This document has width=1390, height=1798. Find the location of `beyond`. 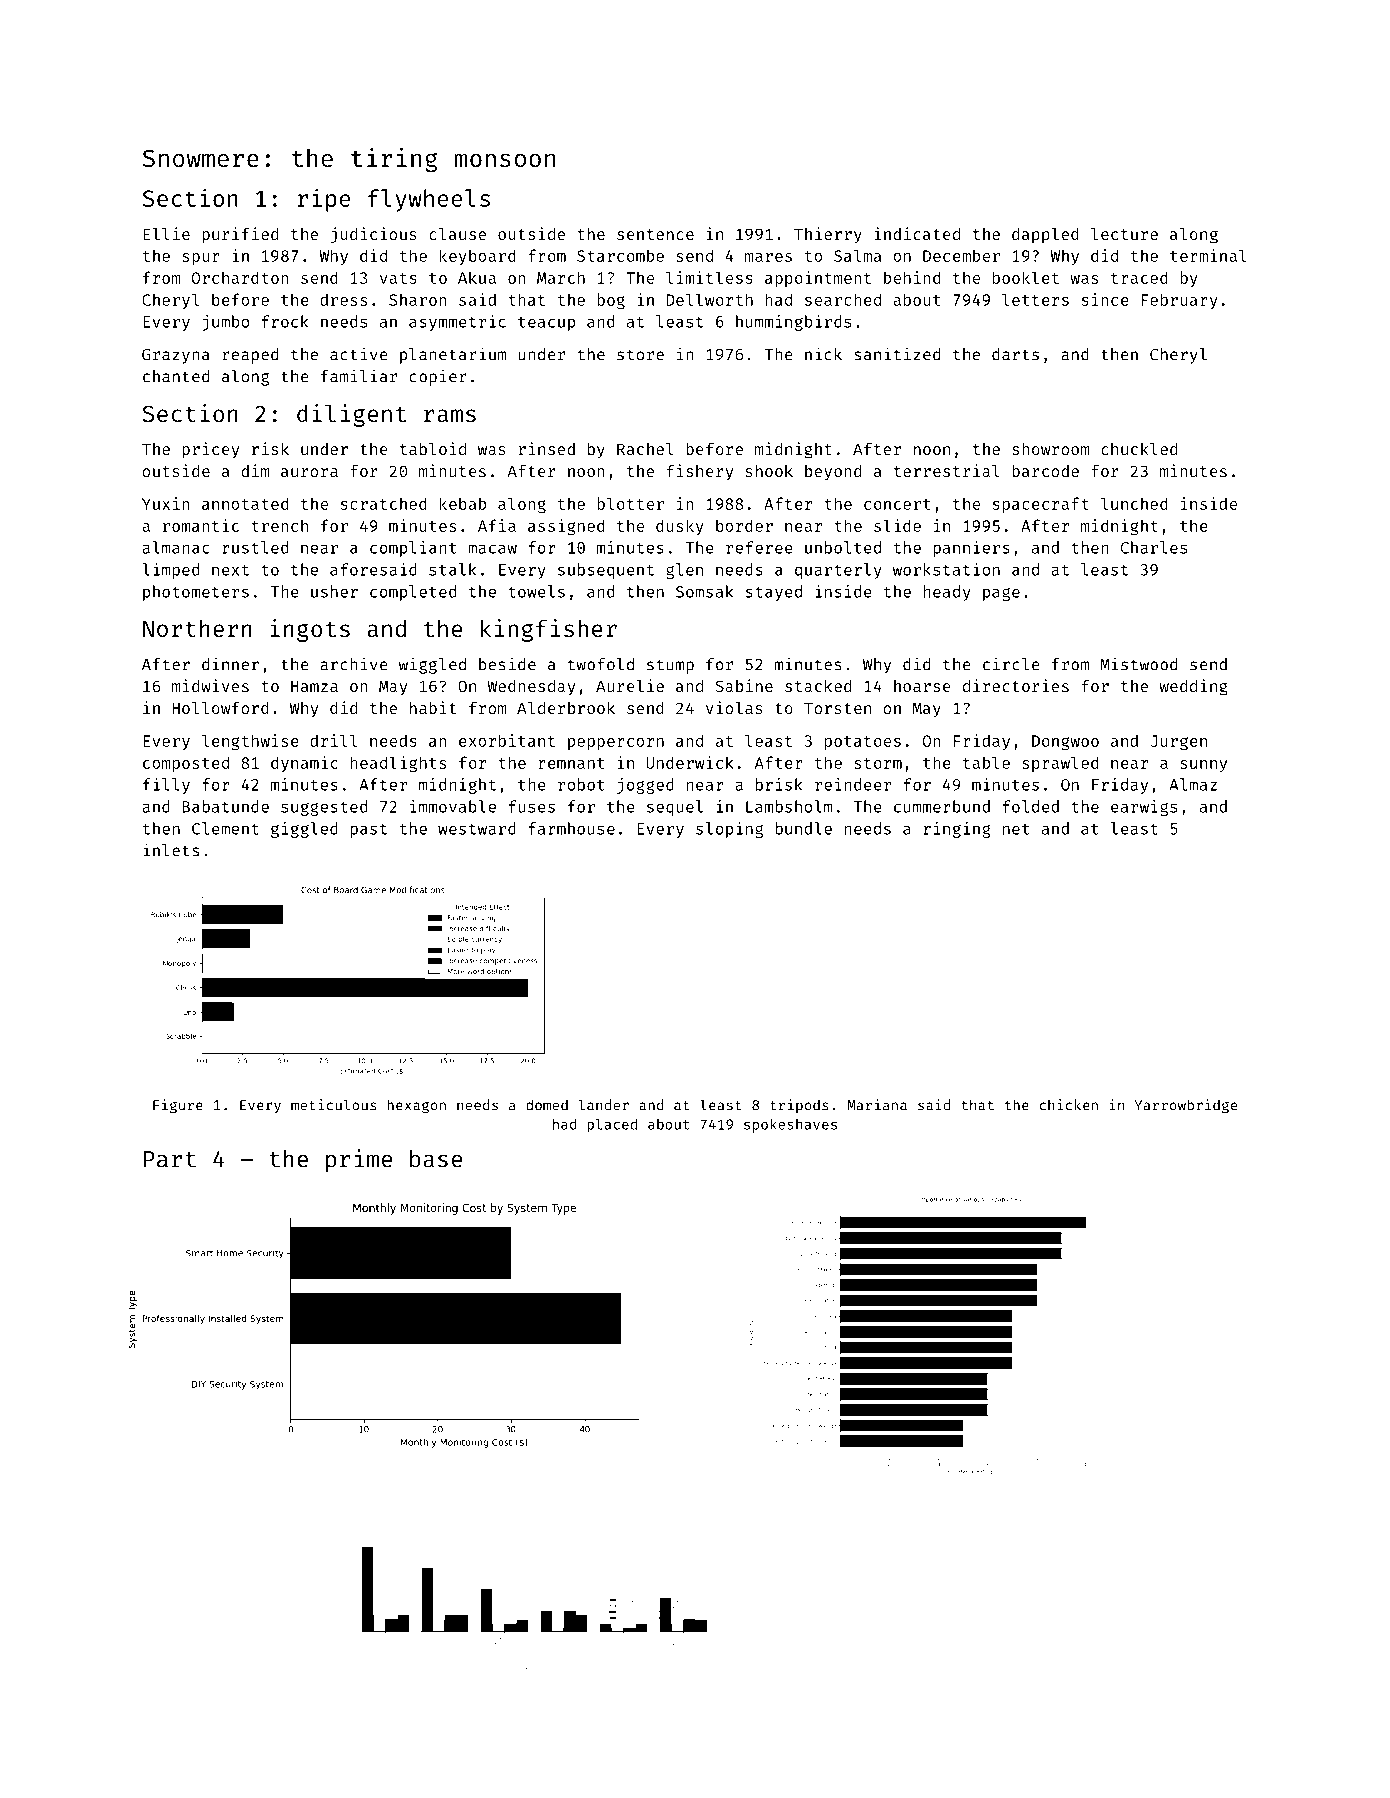

beyond is located at coordinates (833, 473).
